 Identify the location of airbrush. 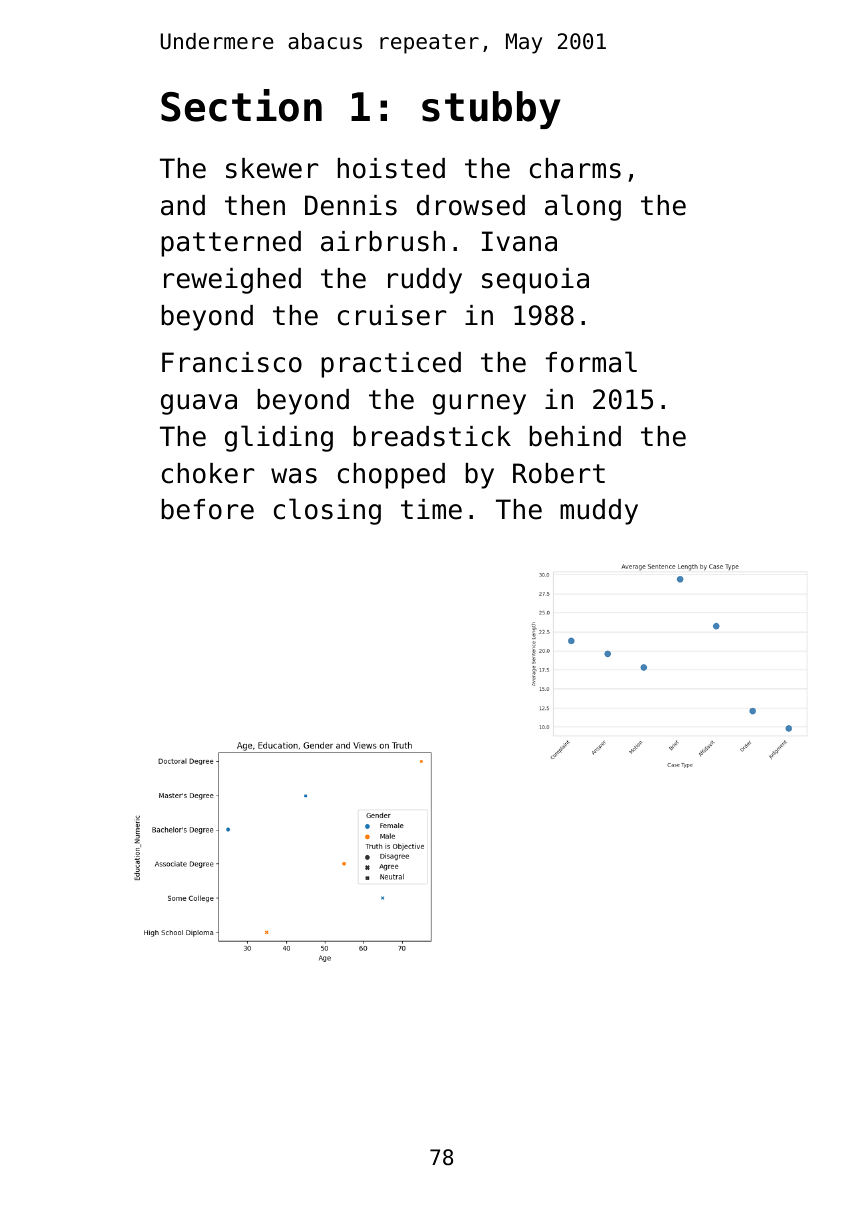
(383, 241).
